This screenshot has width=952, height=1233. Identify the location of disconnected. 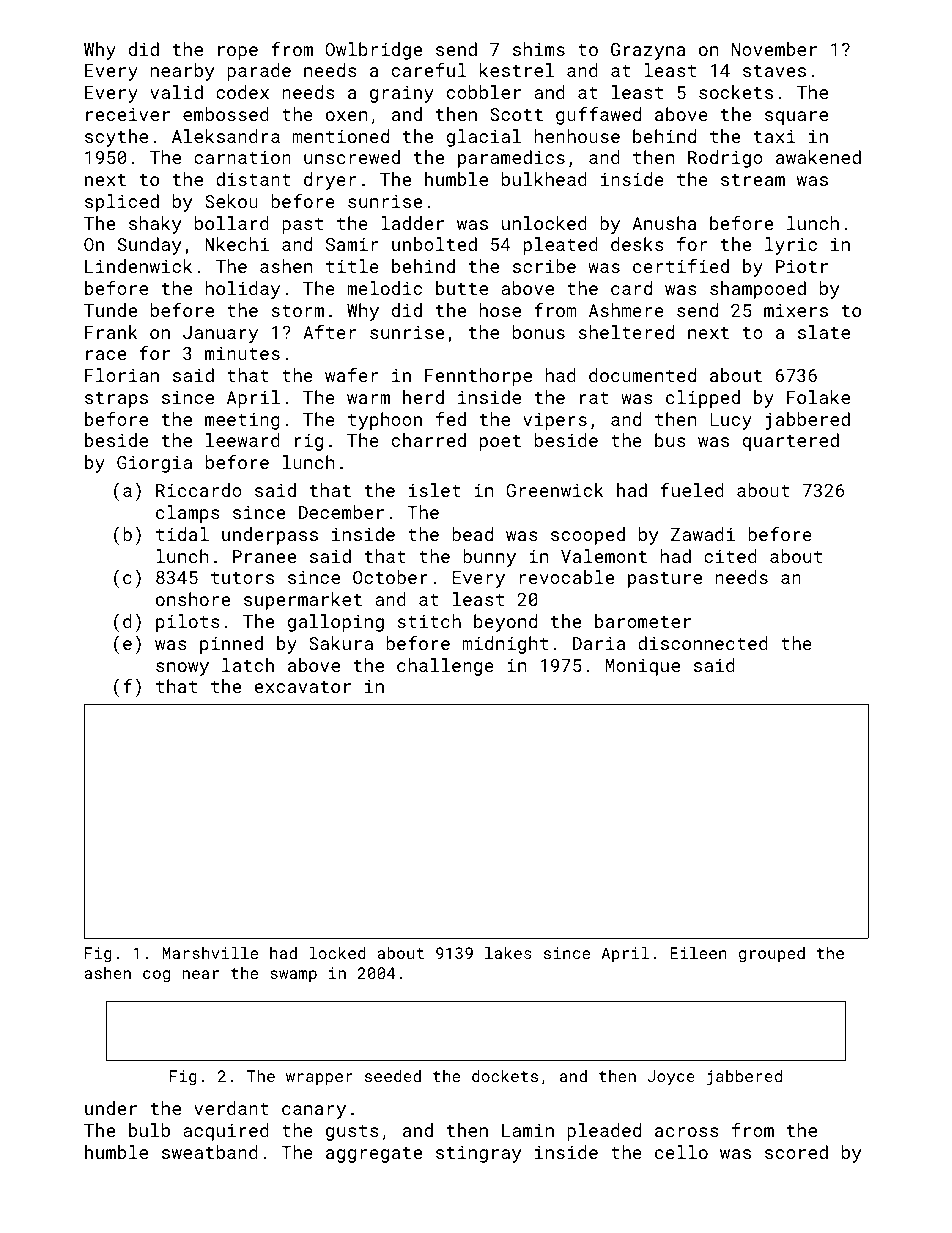
(703, 643).
